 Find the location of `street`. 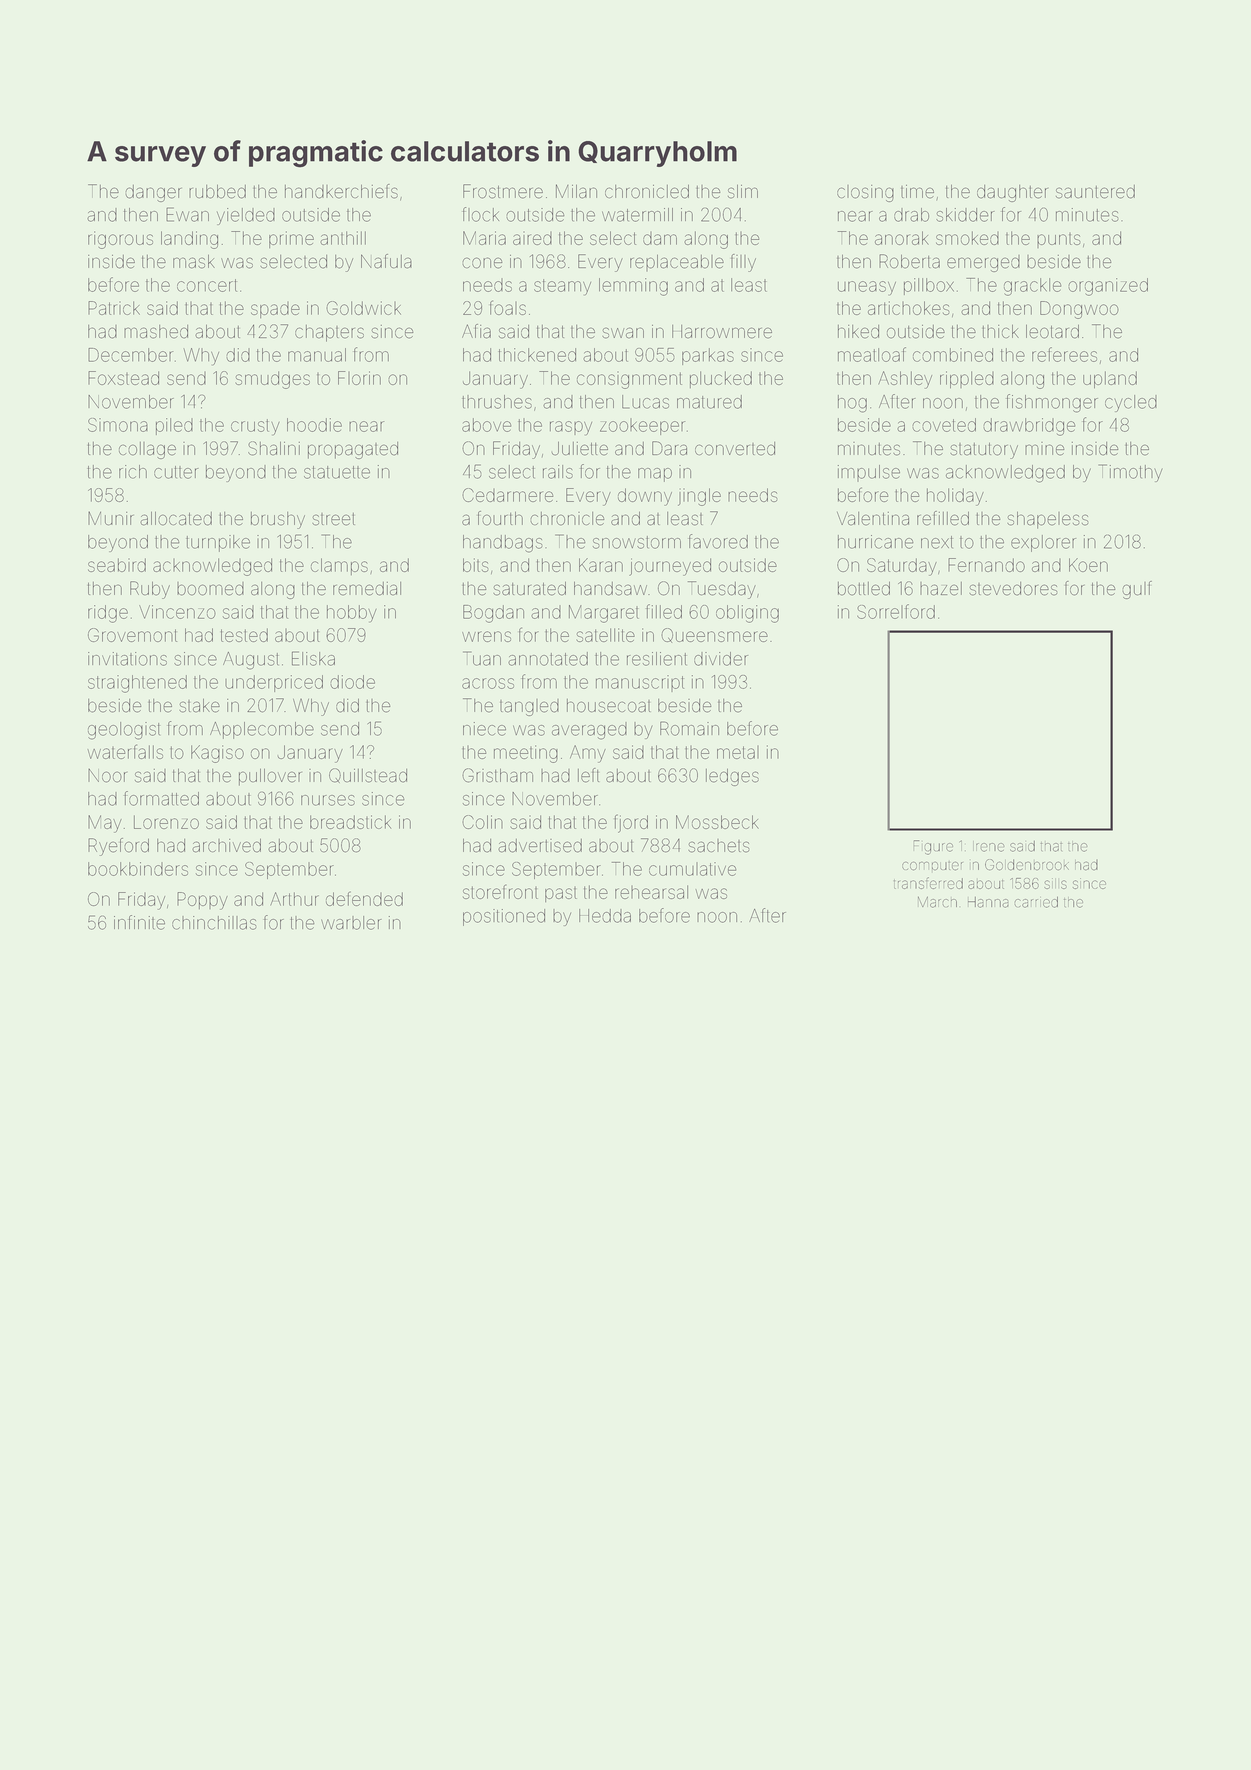

street is located at coordinates (333, 519).
